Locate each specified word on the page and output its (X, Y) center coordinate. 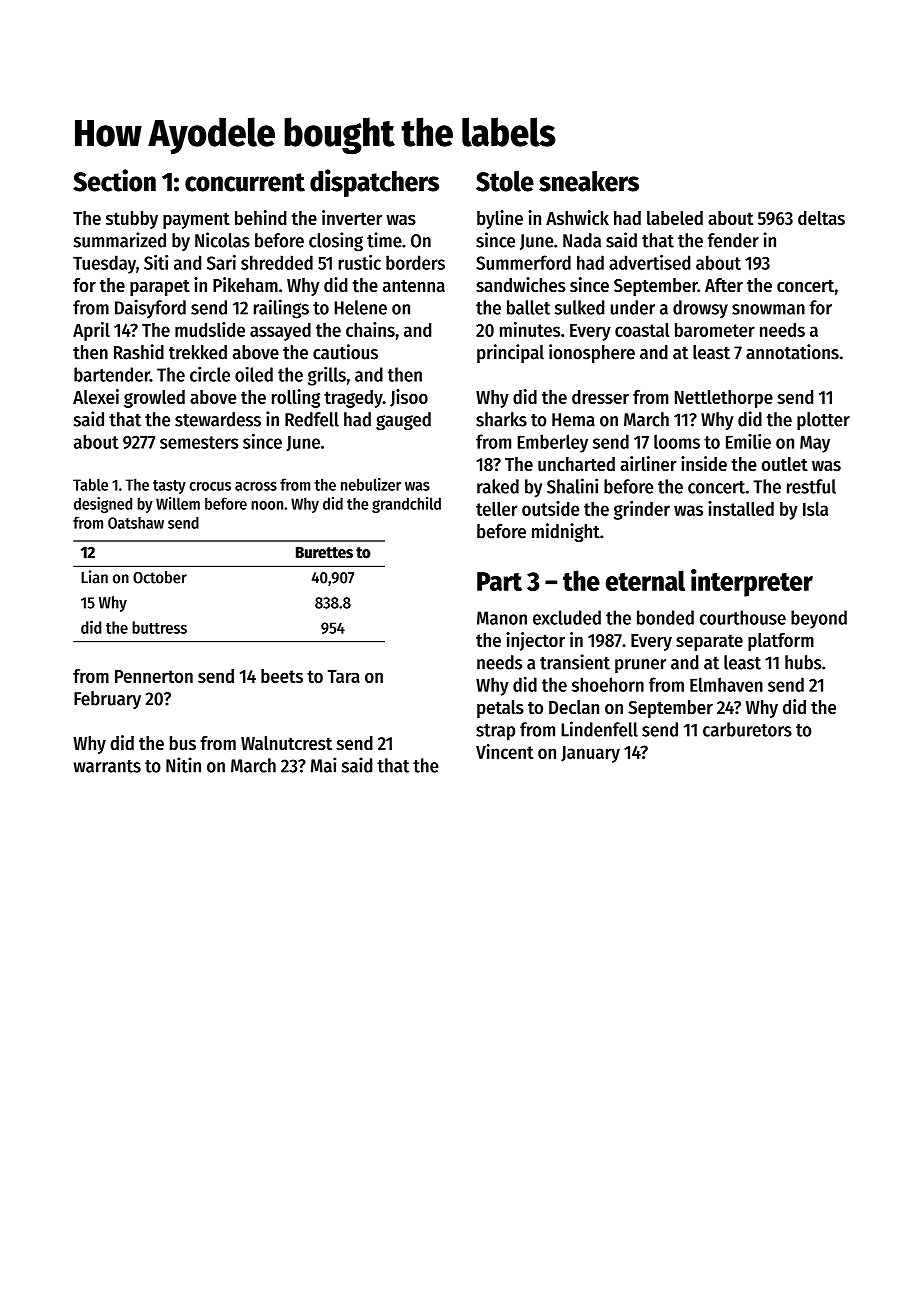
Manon (502, 618)
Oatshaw (136, 523)
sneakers (589, 181)
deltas (821, 218)
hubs (803, 662)
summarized (120, 240)
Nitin (183, 765)
